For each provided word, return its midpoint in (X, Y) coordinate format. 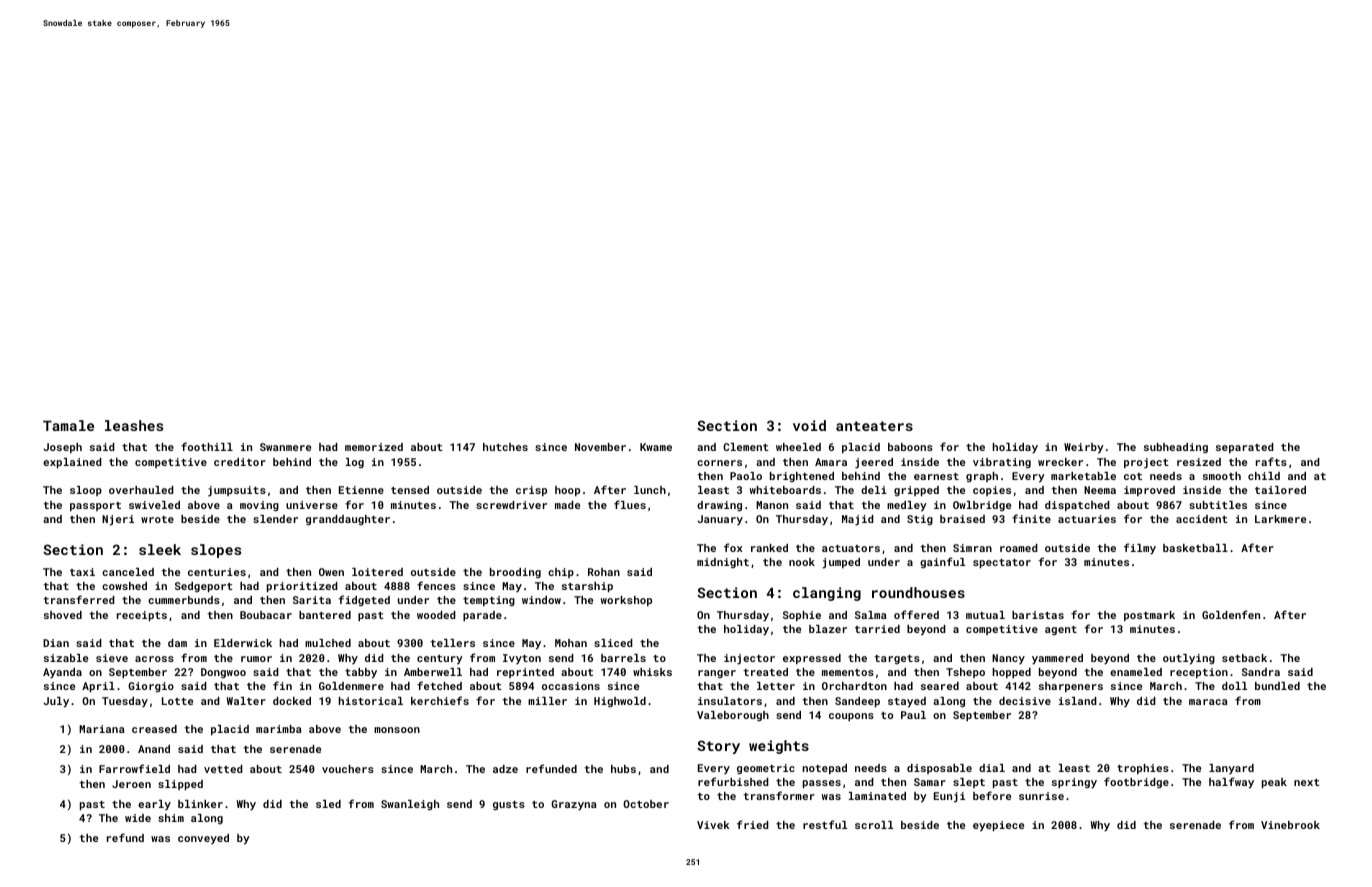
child (1264, 476)
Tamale (68, 425)
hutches (505, 447)
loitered (377, 572)
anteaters (874, 426)
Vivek (713, 825)
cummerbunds (184, 600)
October (646, 804)
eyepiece (998, 826)
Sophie (802, 616)
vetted (223, 769)
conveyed (203, 839)
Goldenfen (1231, 614)
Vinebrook (1290, 825)
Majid (858, 520)
